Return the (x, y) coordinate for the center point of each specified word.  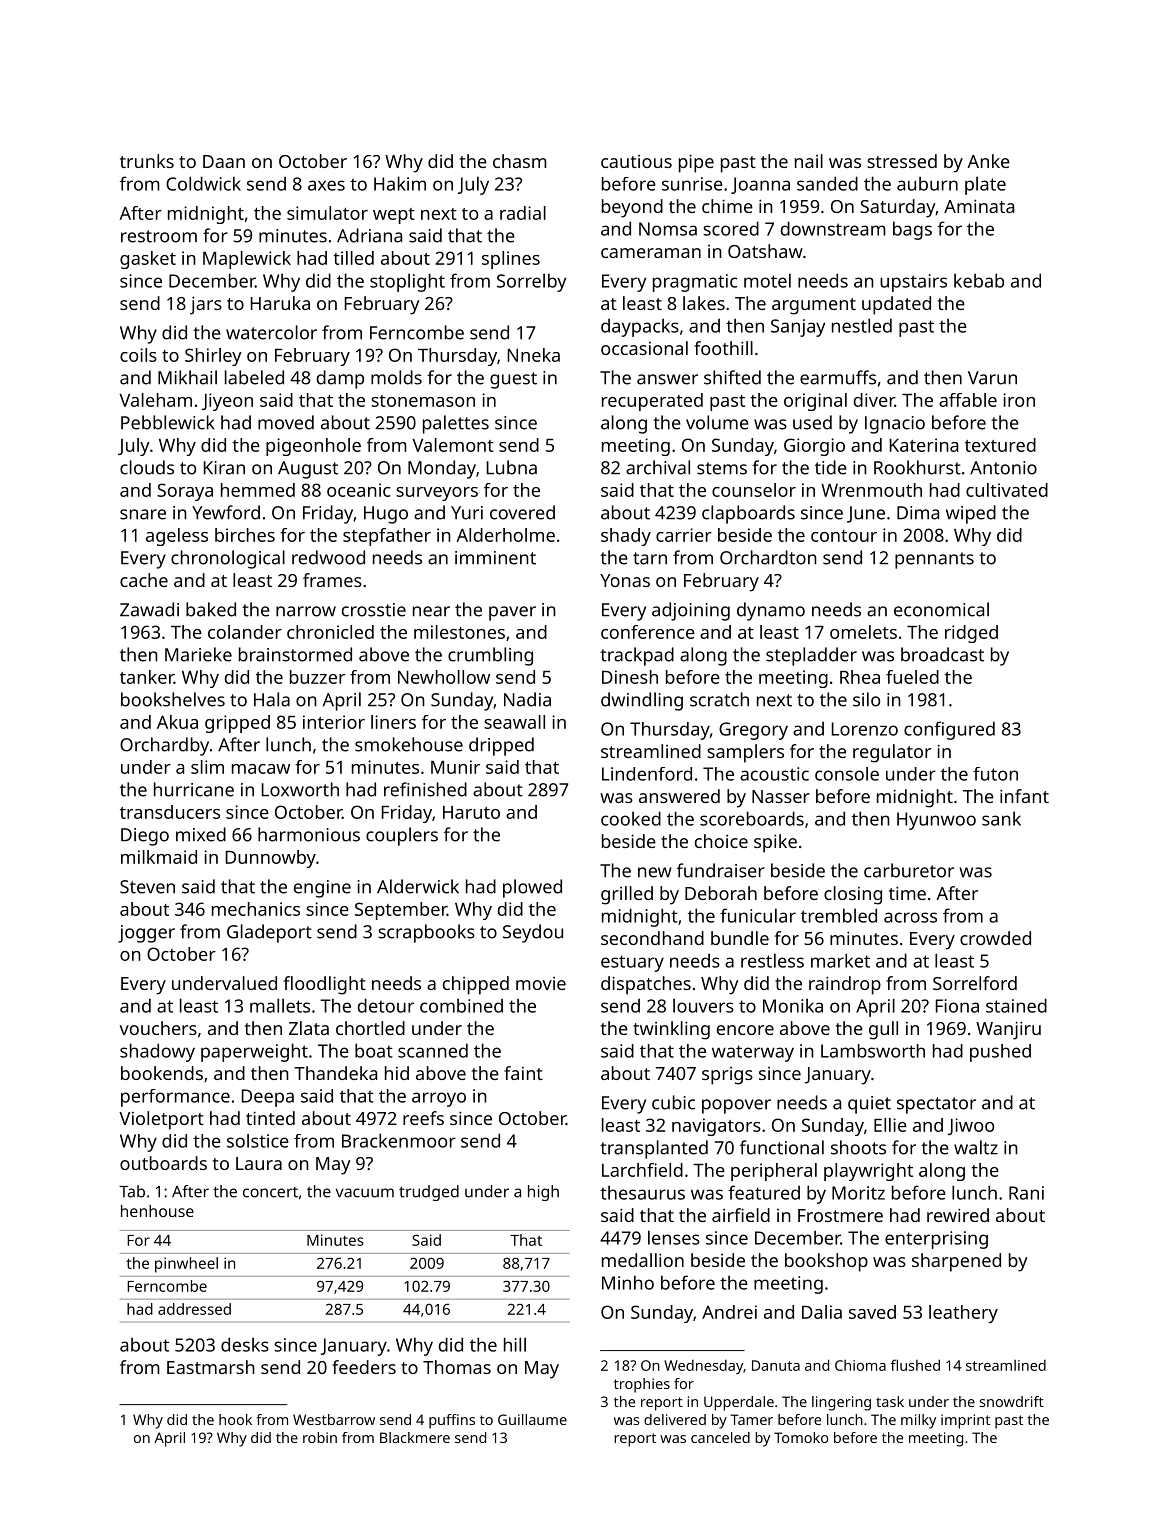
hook (235, 1419)
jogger (146, 934)
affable (968, 400)
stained (1016, 1005)
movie (541, 983)
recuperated (652, 402)
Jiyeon (227, 402)
